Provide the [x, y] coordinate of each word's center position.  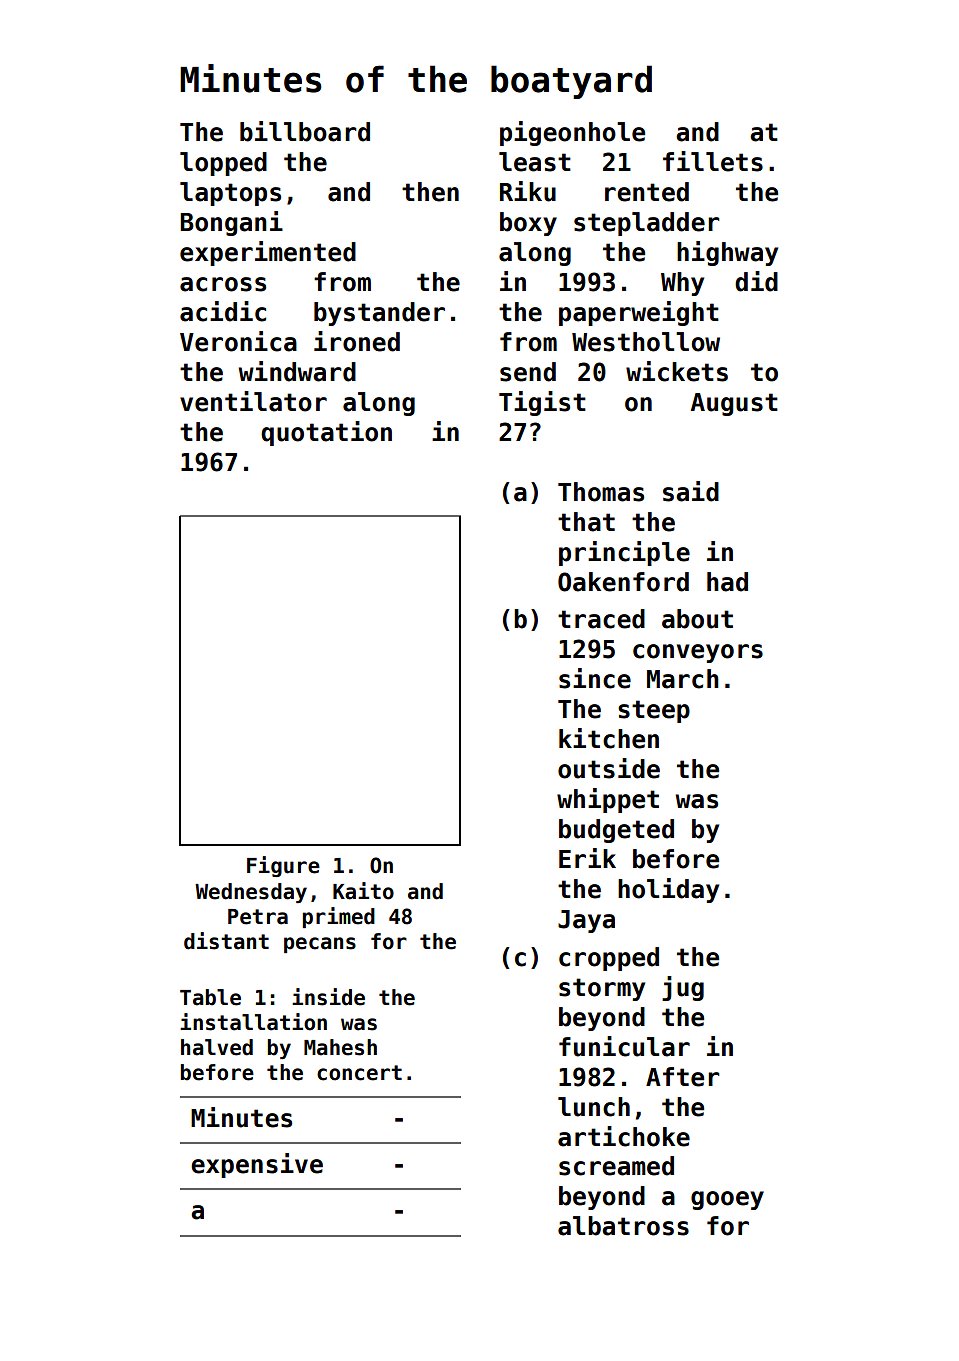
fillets [713, 161]
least [535, 162]
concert [359, 1073]
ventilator [253, 401]
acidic [223, 311]
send [528, 372]
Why [682, 284]
